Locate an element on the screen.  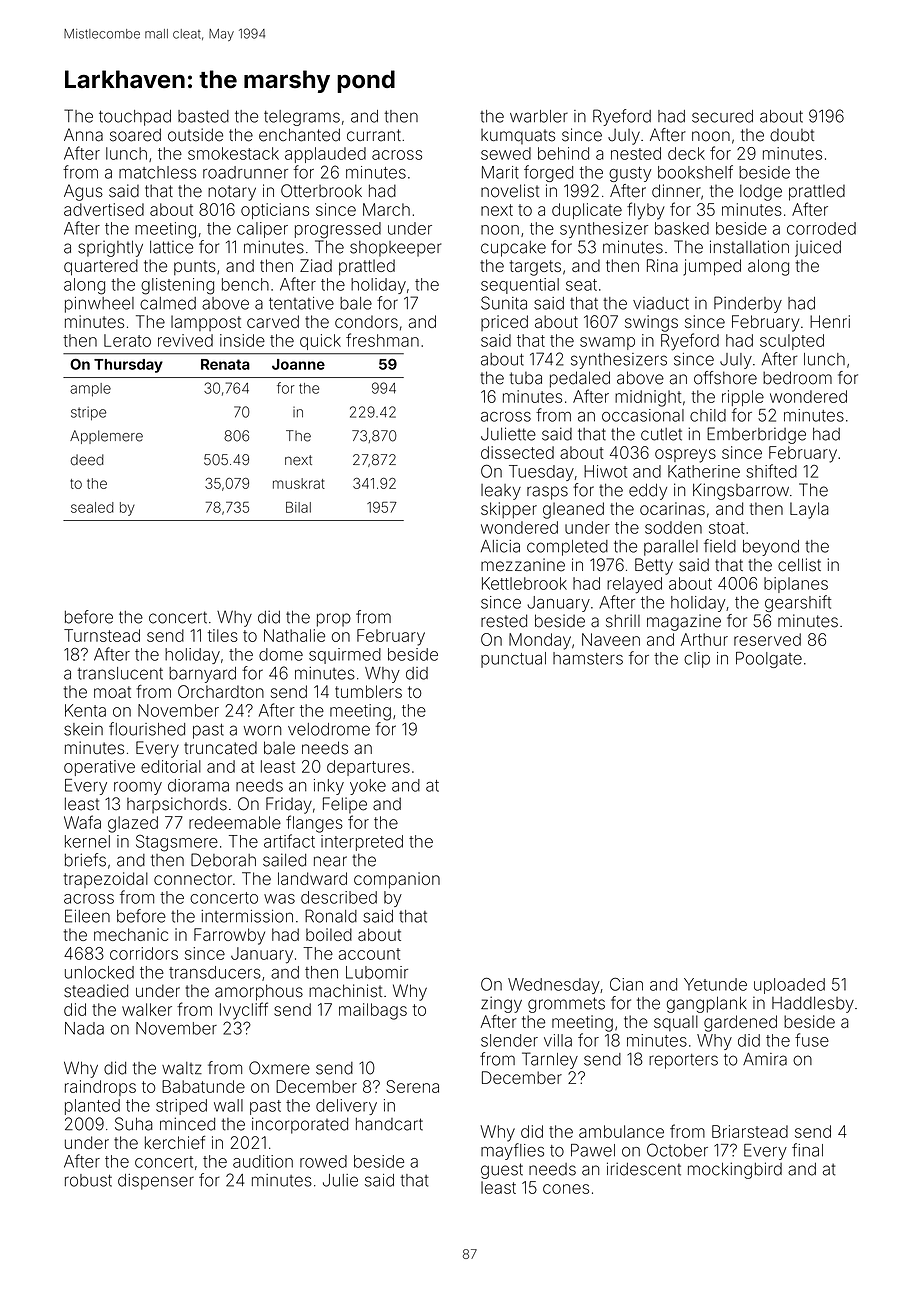
sequential is located at coordinates (520, 286).
